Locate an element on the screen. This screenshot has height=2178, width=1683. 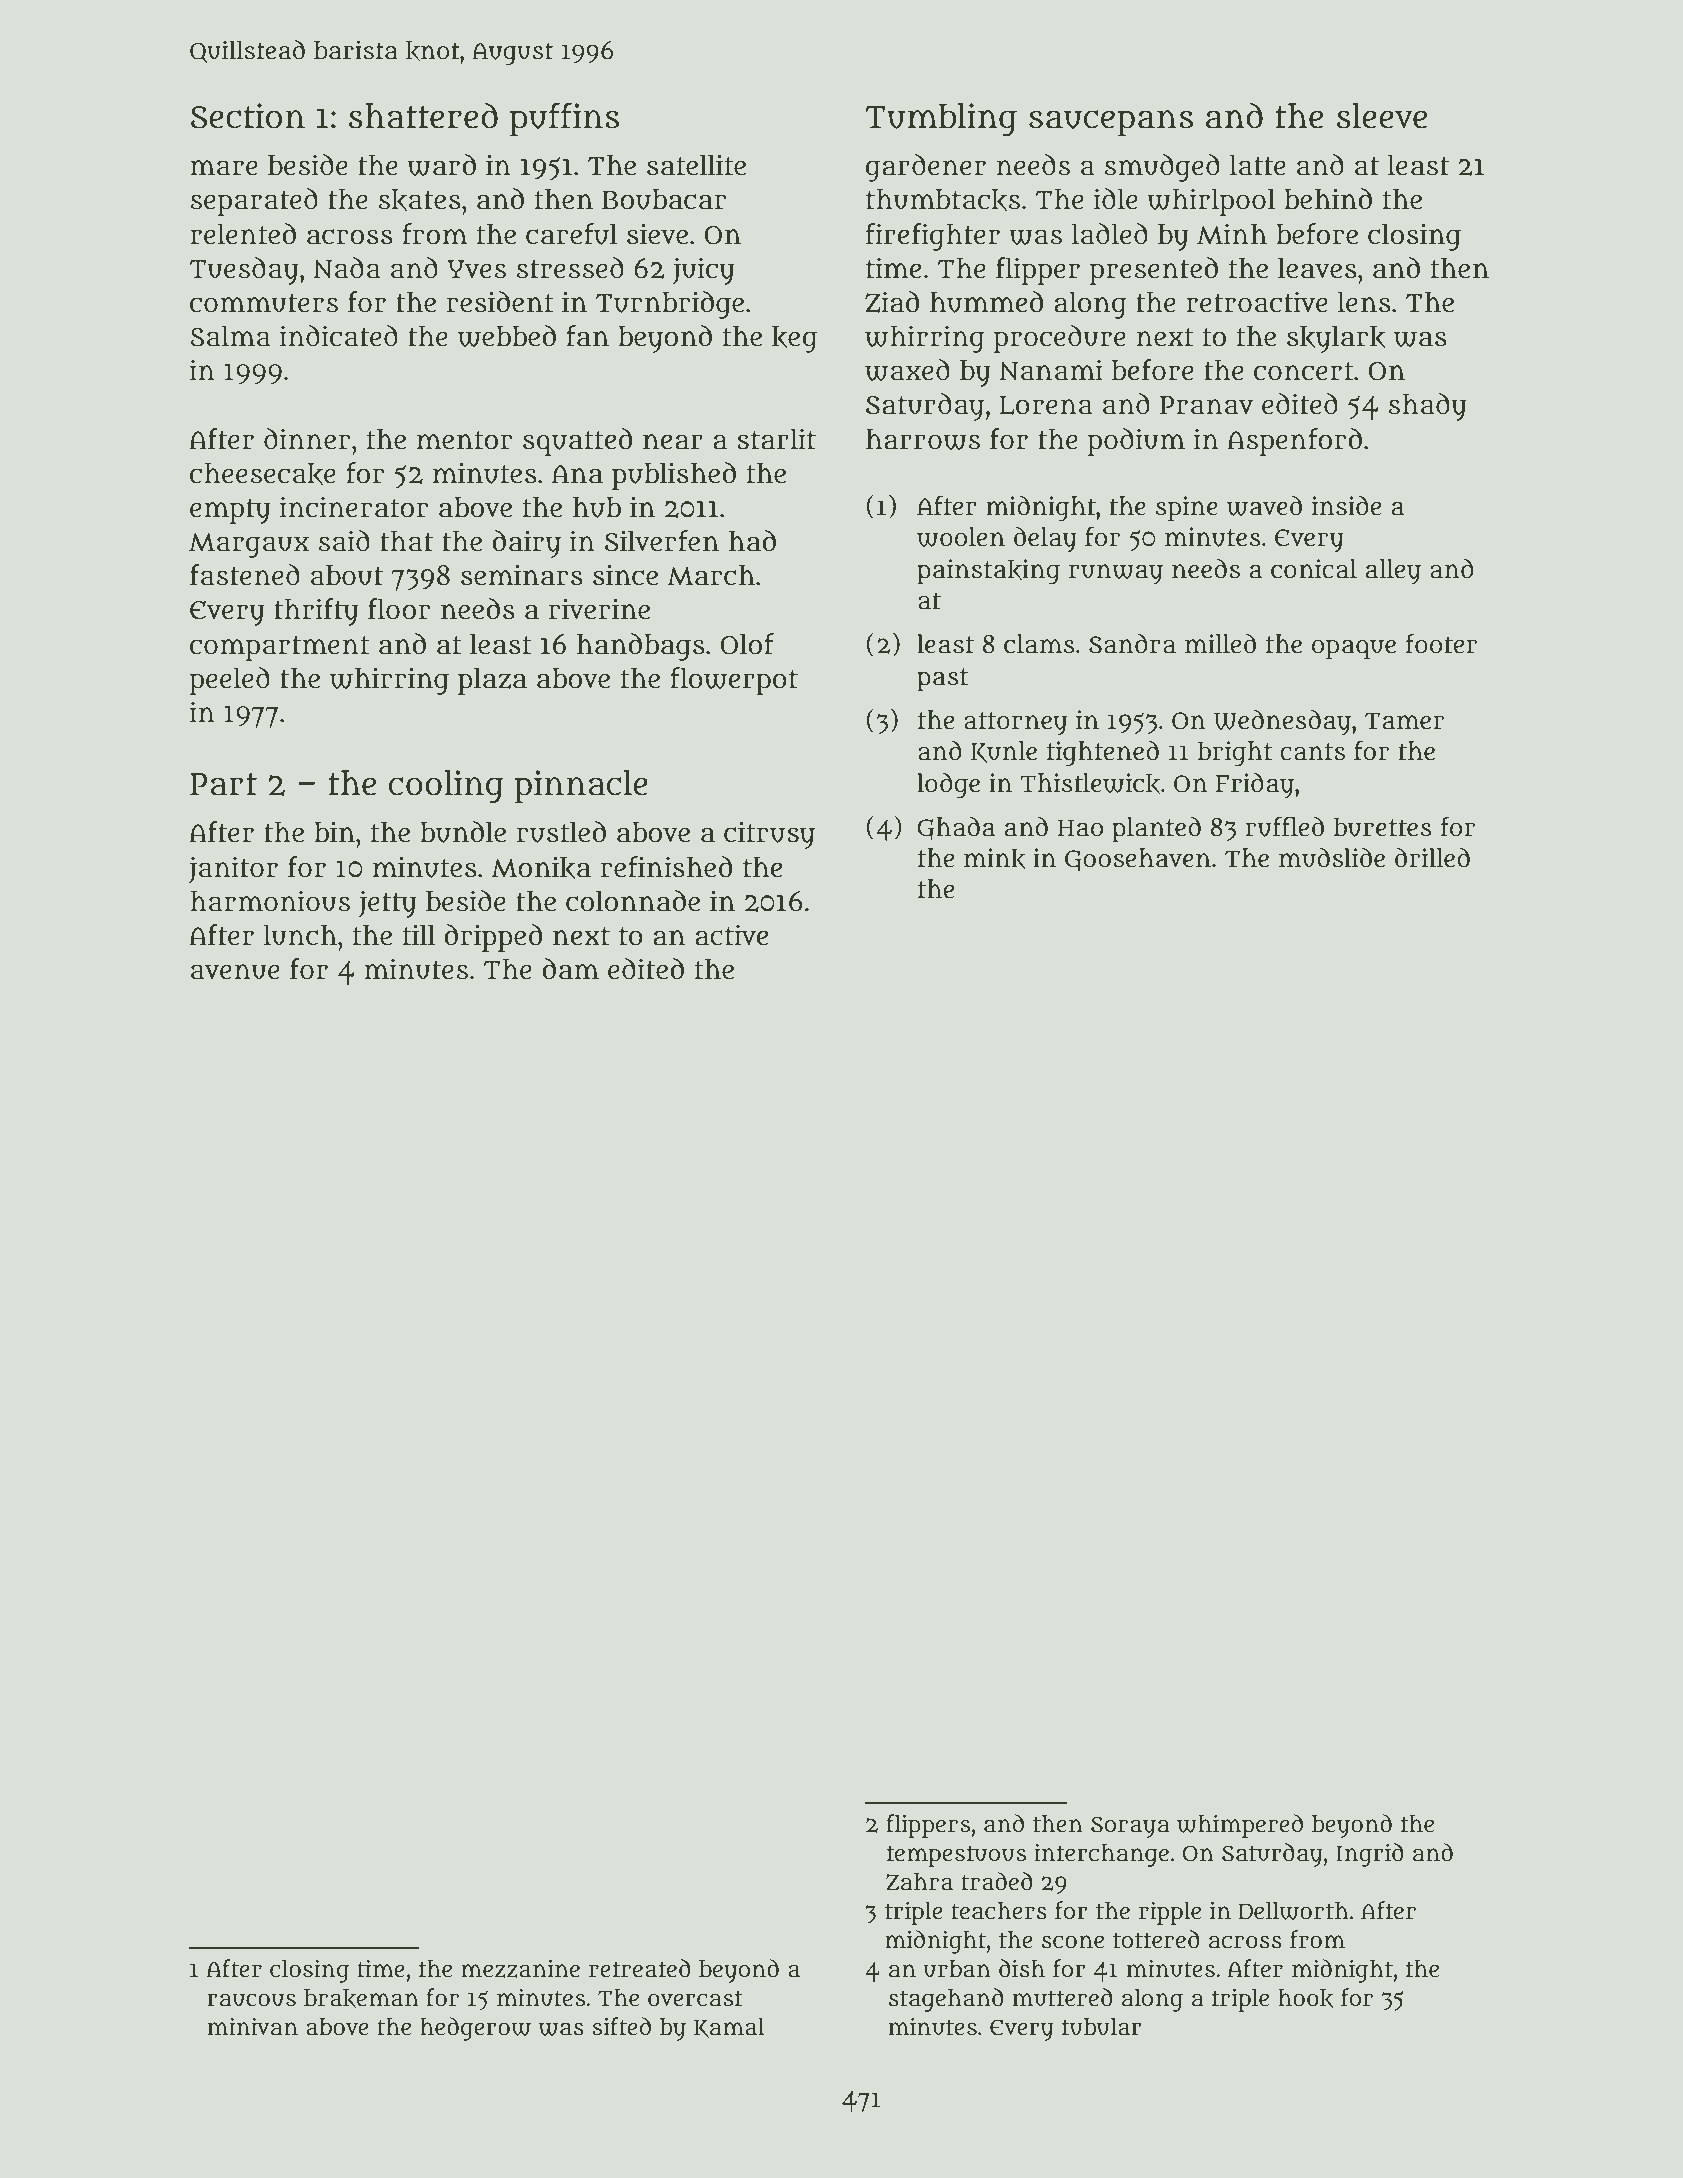
alley is located at coordinates (1393, 572).
